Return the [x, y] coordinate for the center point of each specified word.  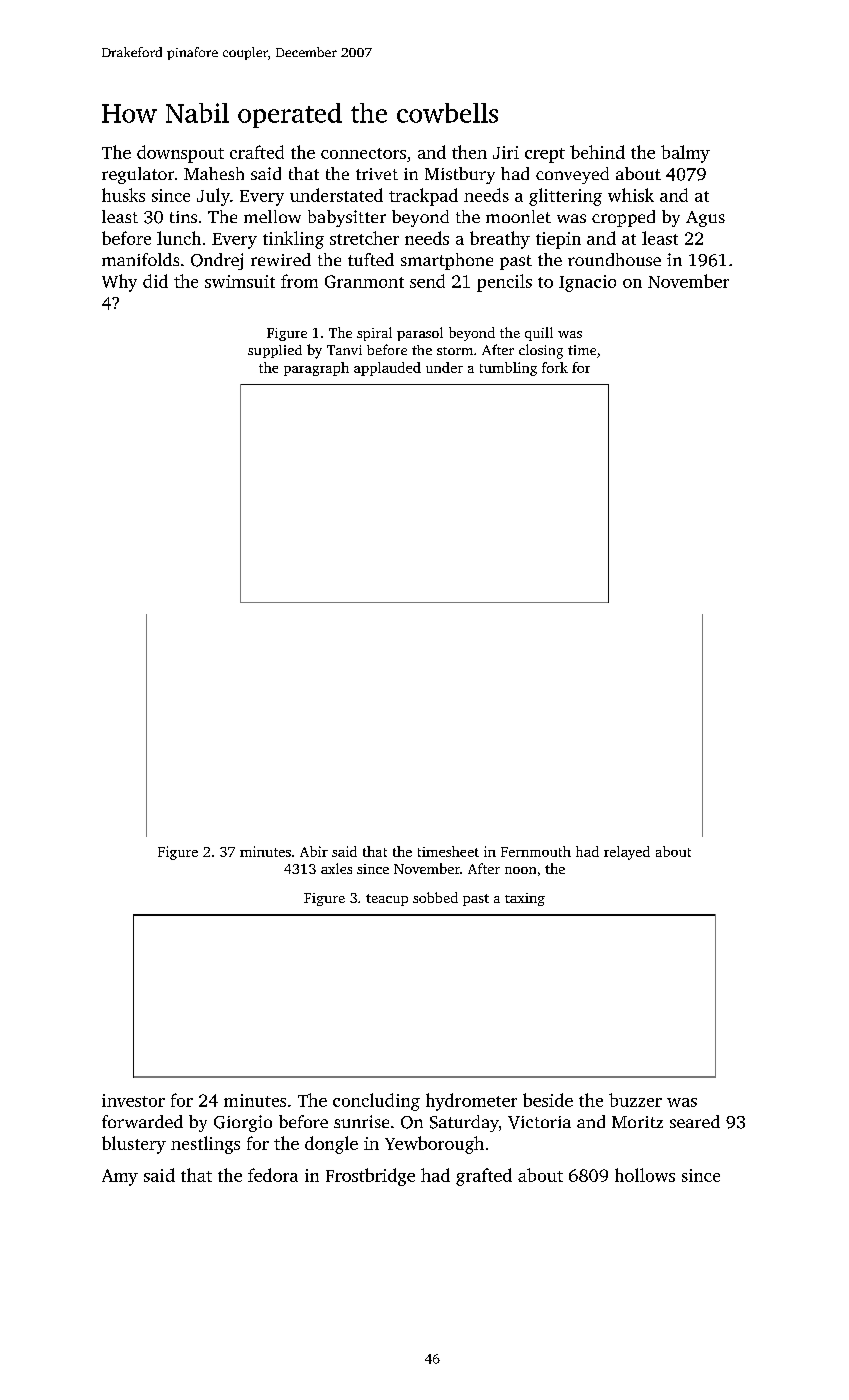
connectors [363, 153]
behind [597, 152]
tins [183, 217]
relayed [627, 853]
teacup [387, 900]
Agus [705, 219]
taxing [525, 899]
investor [133, 1100]
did [155, 281]
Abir [314, 851]
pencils [504, 283]
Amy [120, 1177]
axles [336, 868]
